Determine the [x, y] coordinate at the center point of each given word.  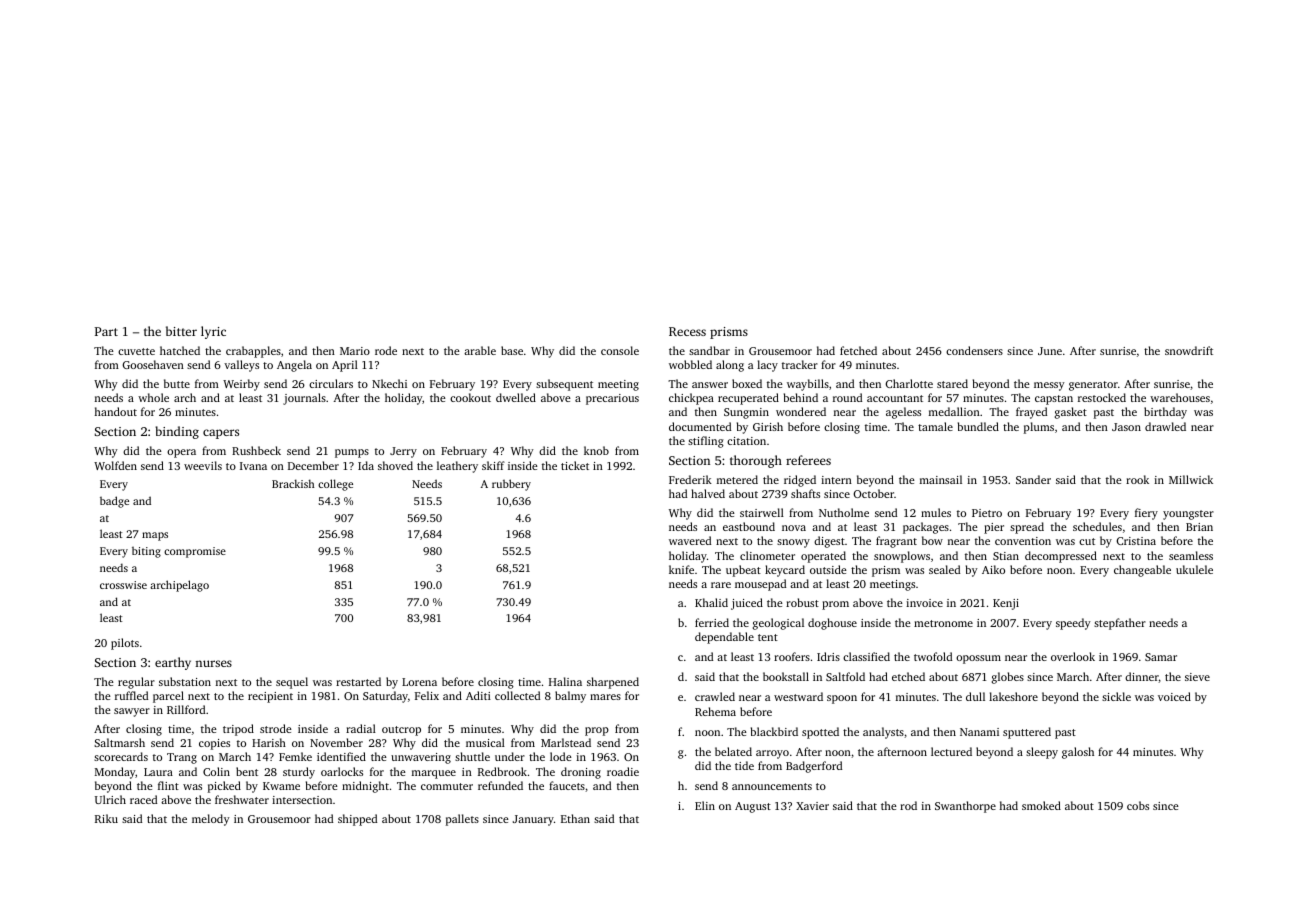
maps [155, 536]
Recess [687, 331]
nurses [213, 663]
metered [737, 479]
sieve [1197, 677]
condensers [974, 350]
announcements [772, 786]
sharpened [613, 683]
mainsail [941, 479]
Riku [106, 818]
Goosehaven [153, 364]
